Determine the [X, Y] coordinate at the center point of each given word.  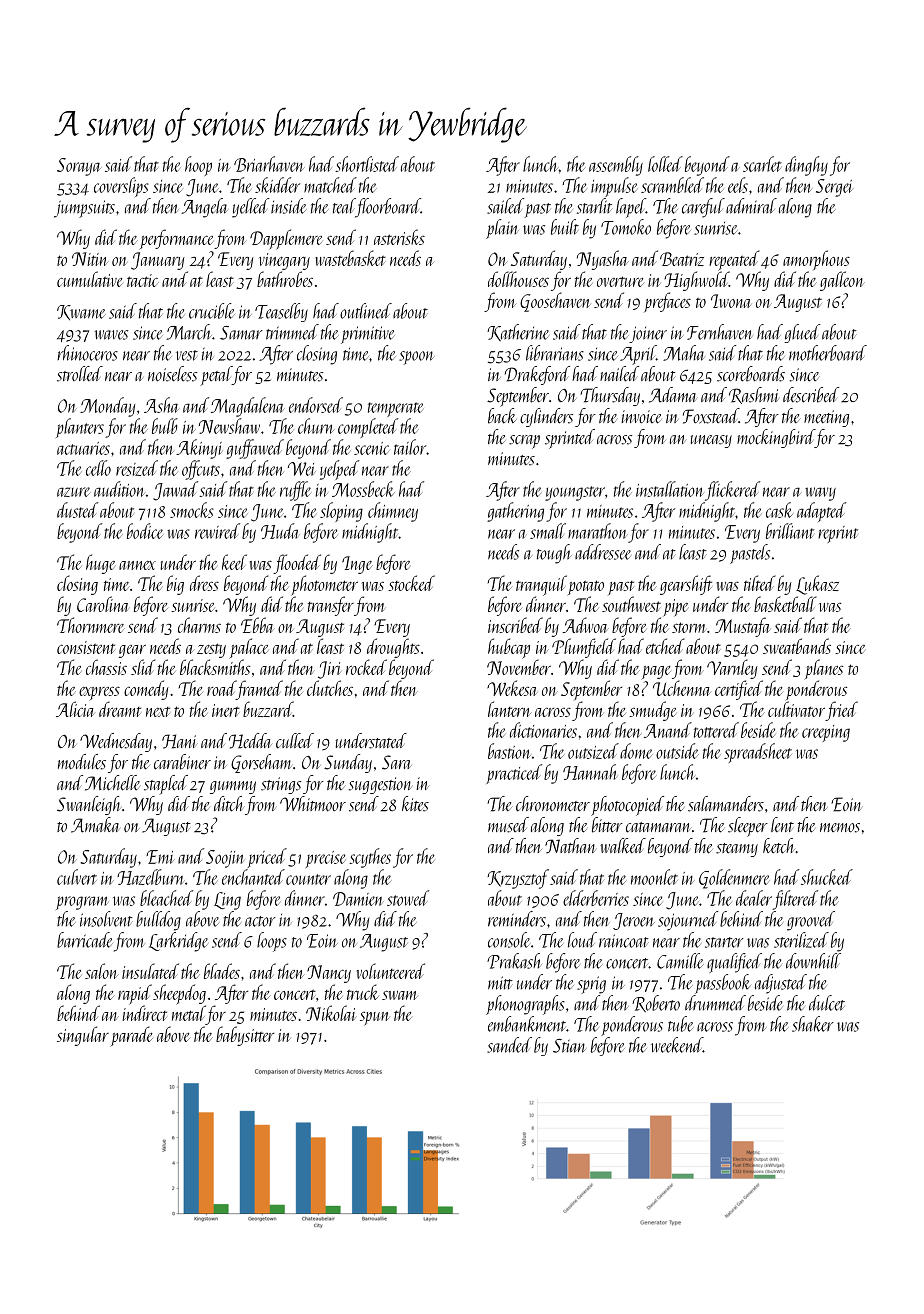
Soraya [79, 167]
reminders [517, 919]
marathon [598, 531]
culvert [77, 877]
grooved [811, 921]
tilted [759, 583]
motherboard [828, 353]
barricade [85, 940]
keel [234, 562]
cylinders [546, 417]
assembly [616, 166]
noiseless [172, 374]
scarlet [762, 164]
